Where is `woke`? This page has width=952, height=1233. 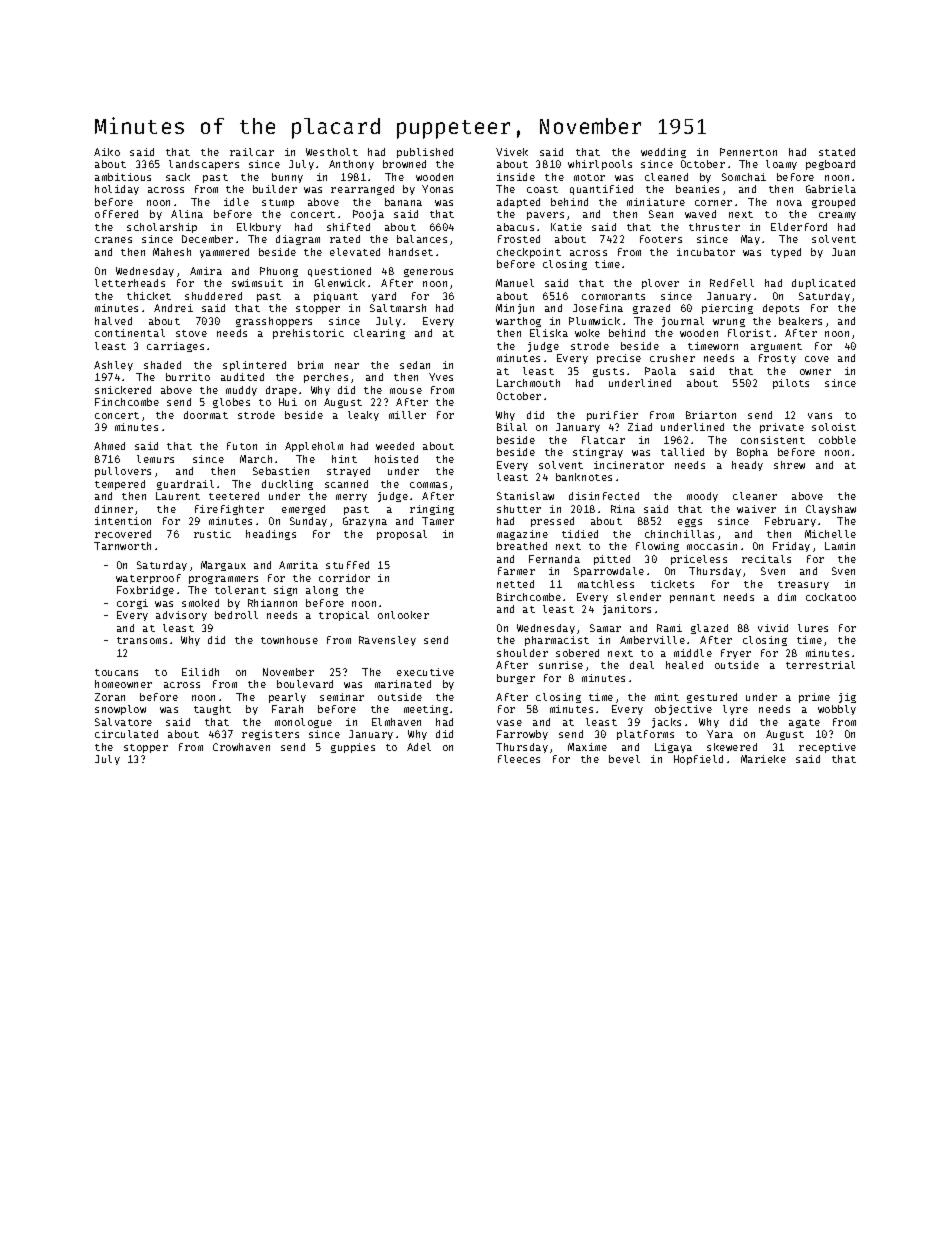 woke is located at coordinates (587, 333).
